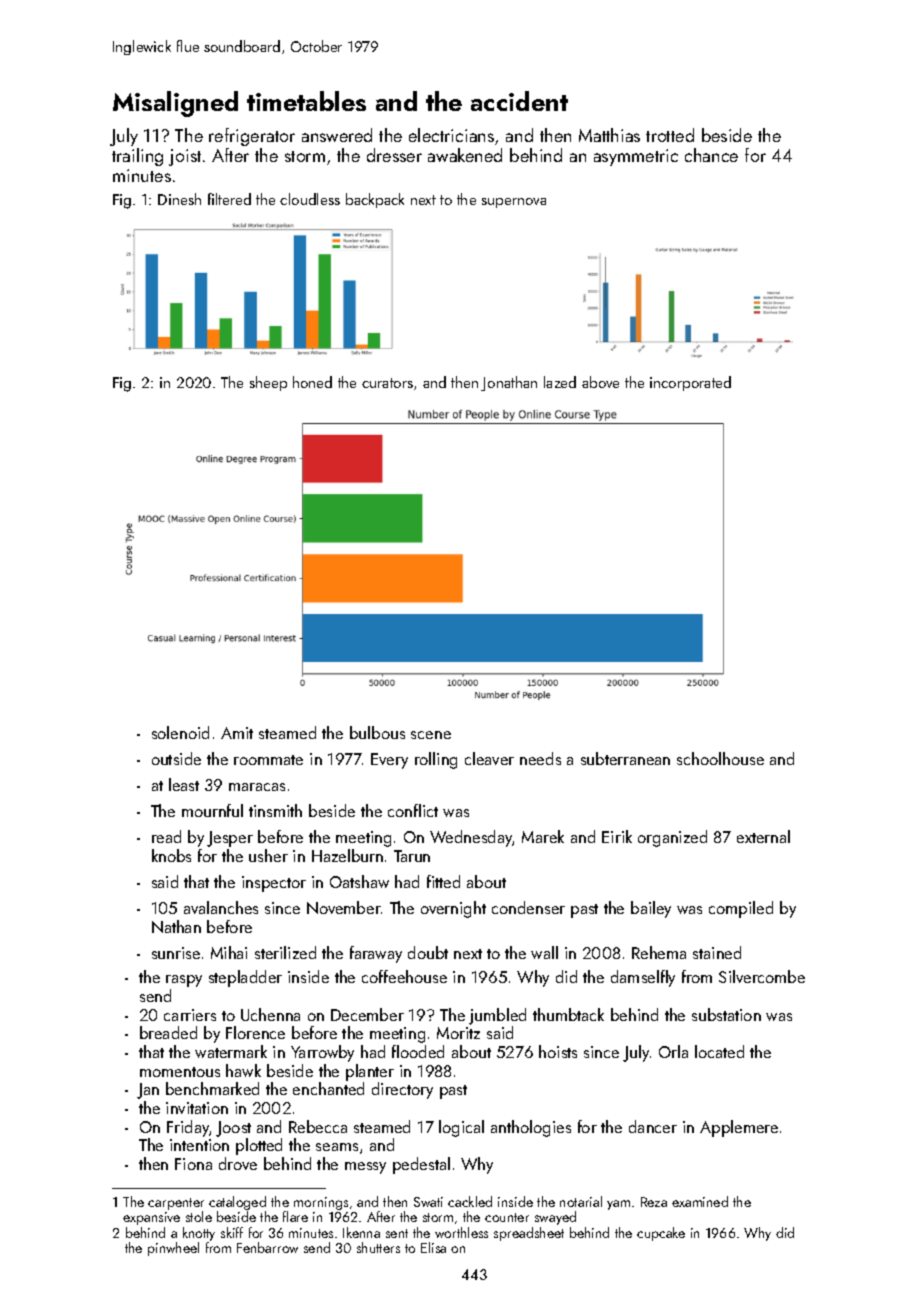 The height and width of the document is (1308, 924). Describe the element at coordinates (259, 1146) in the document. I see `plotted` at that location.
